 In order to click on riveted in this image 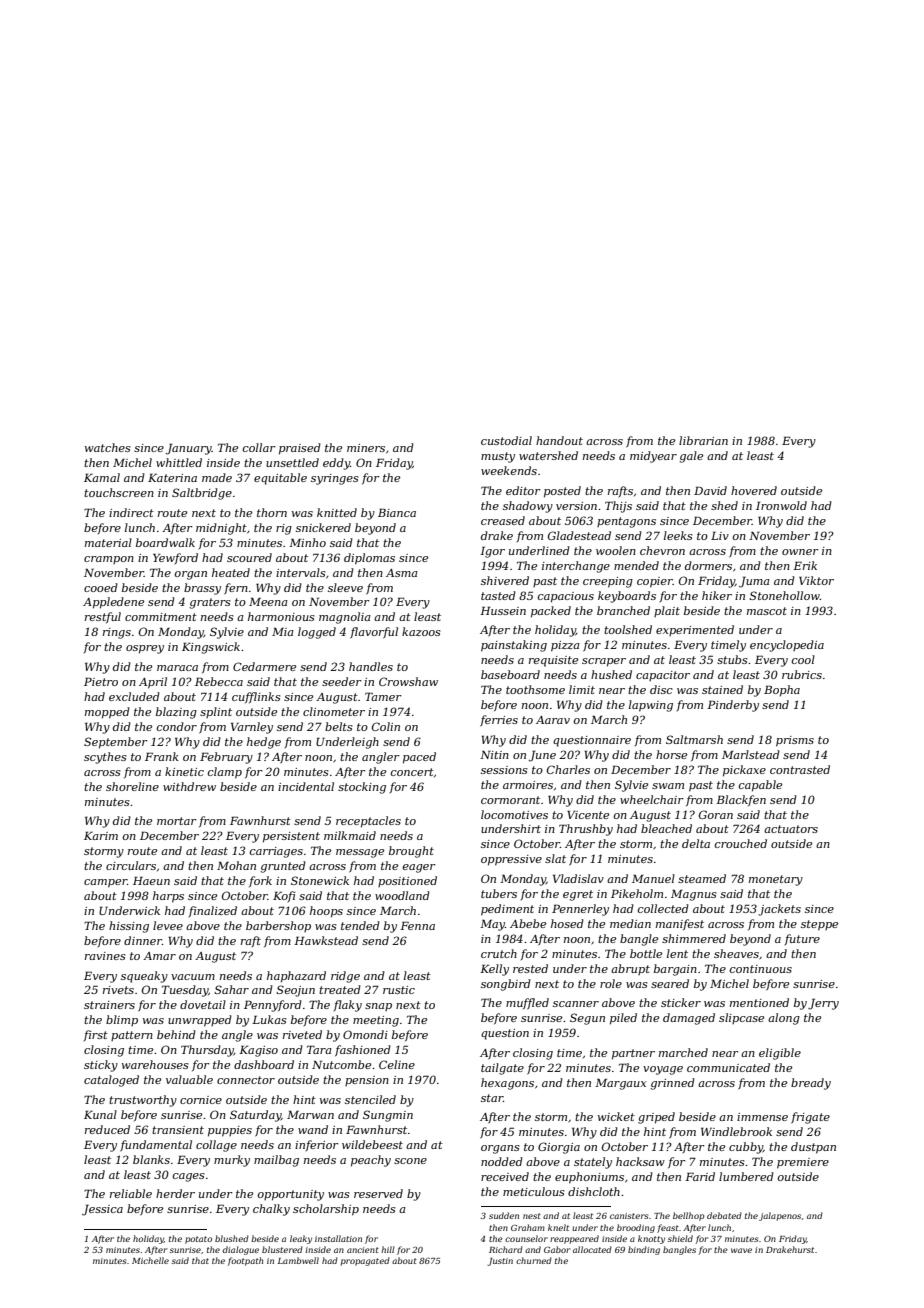, I will do `click(302, 1034)`.
